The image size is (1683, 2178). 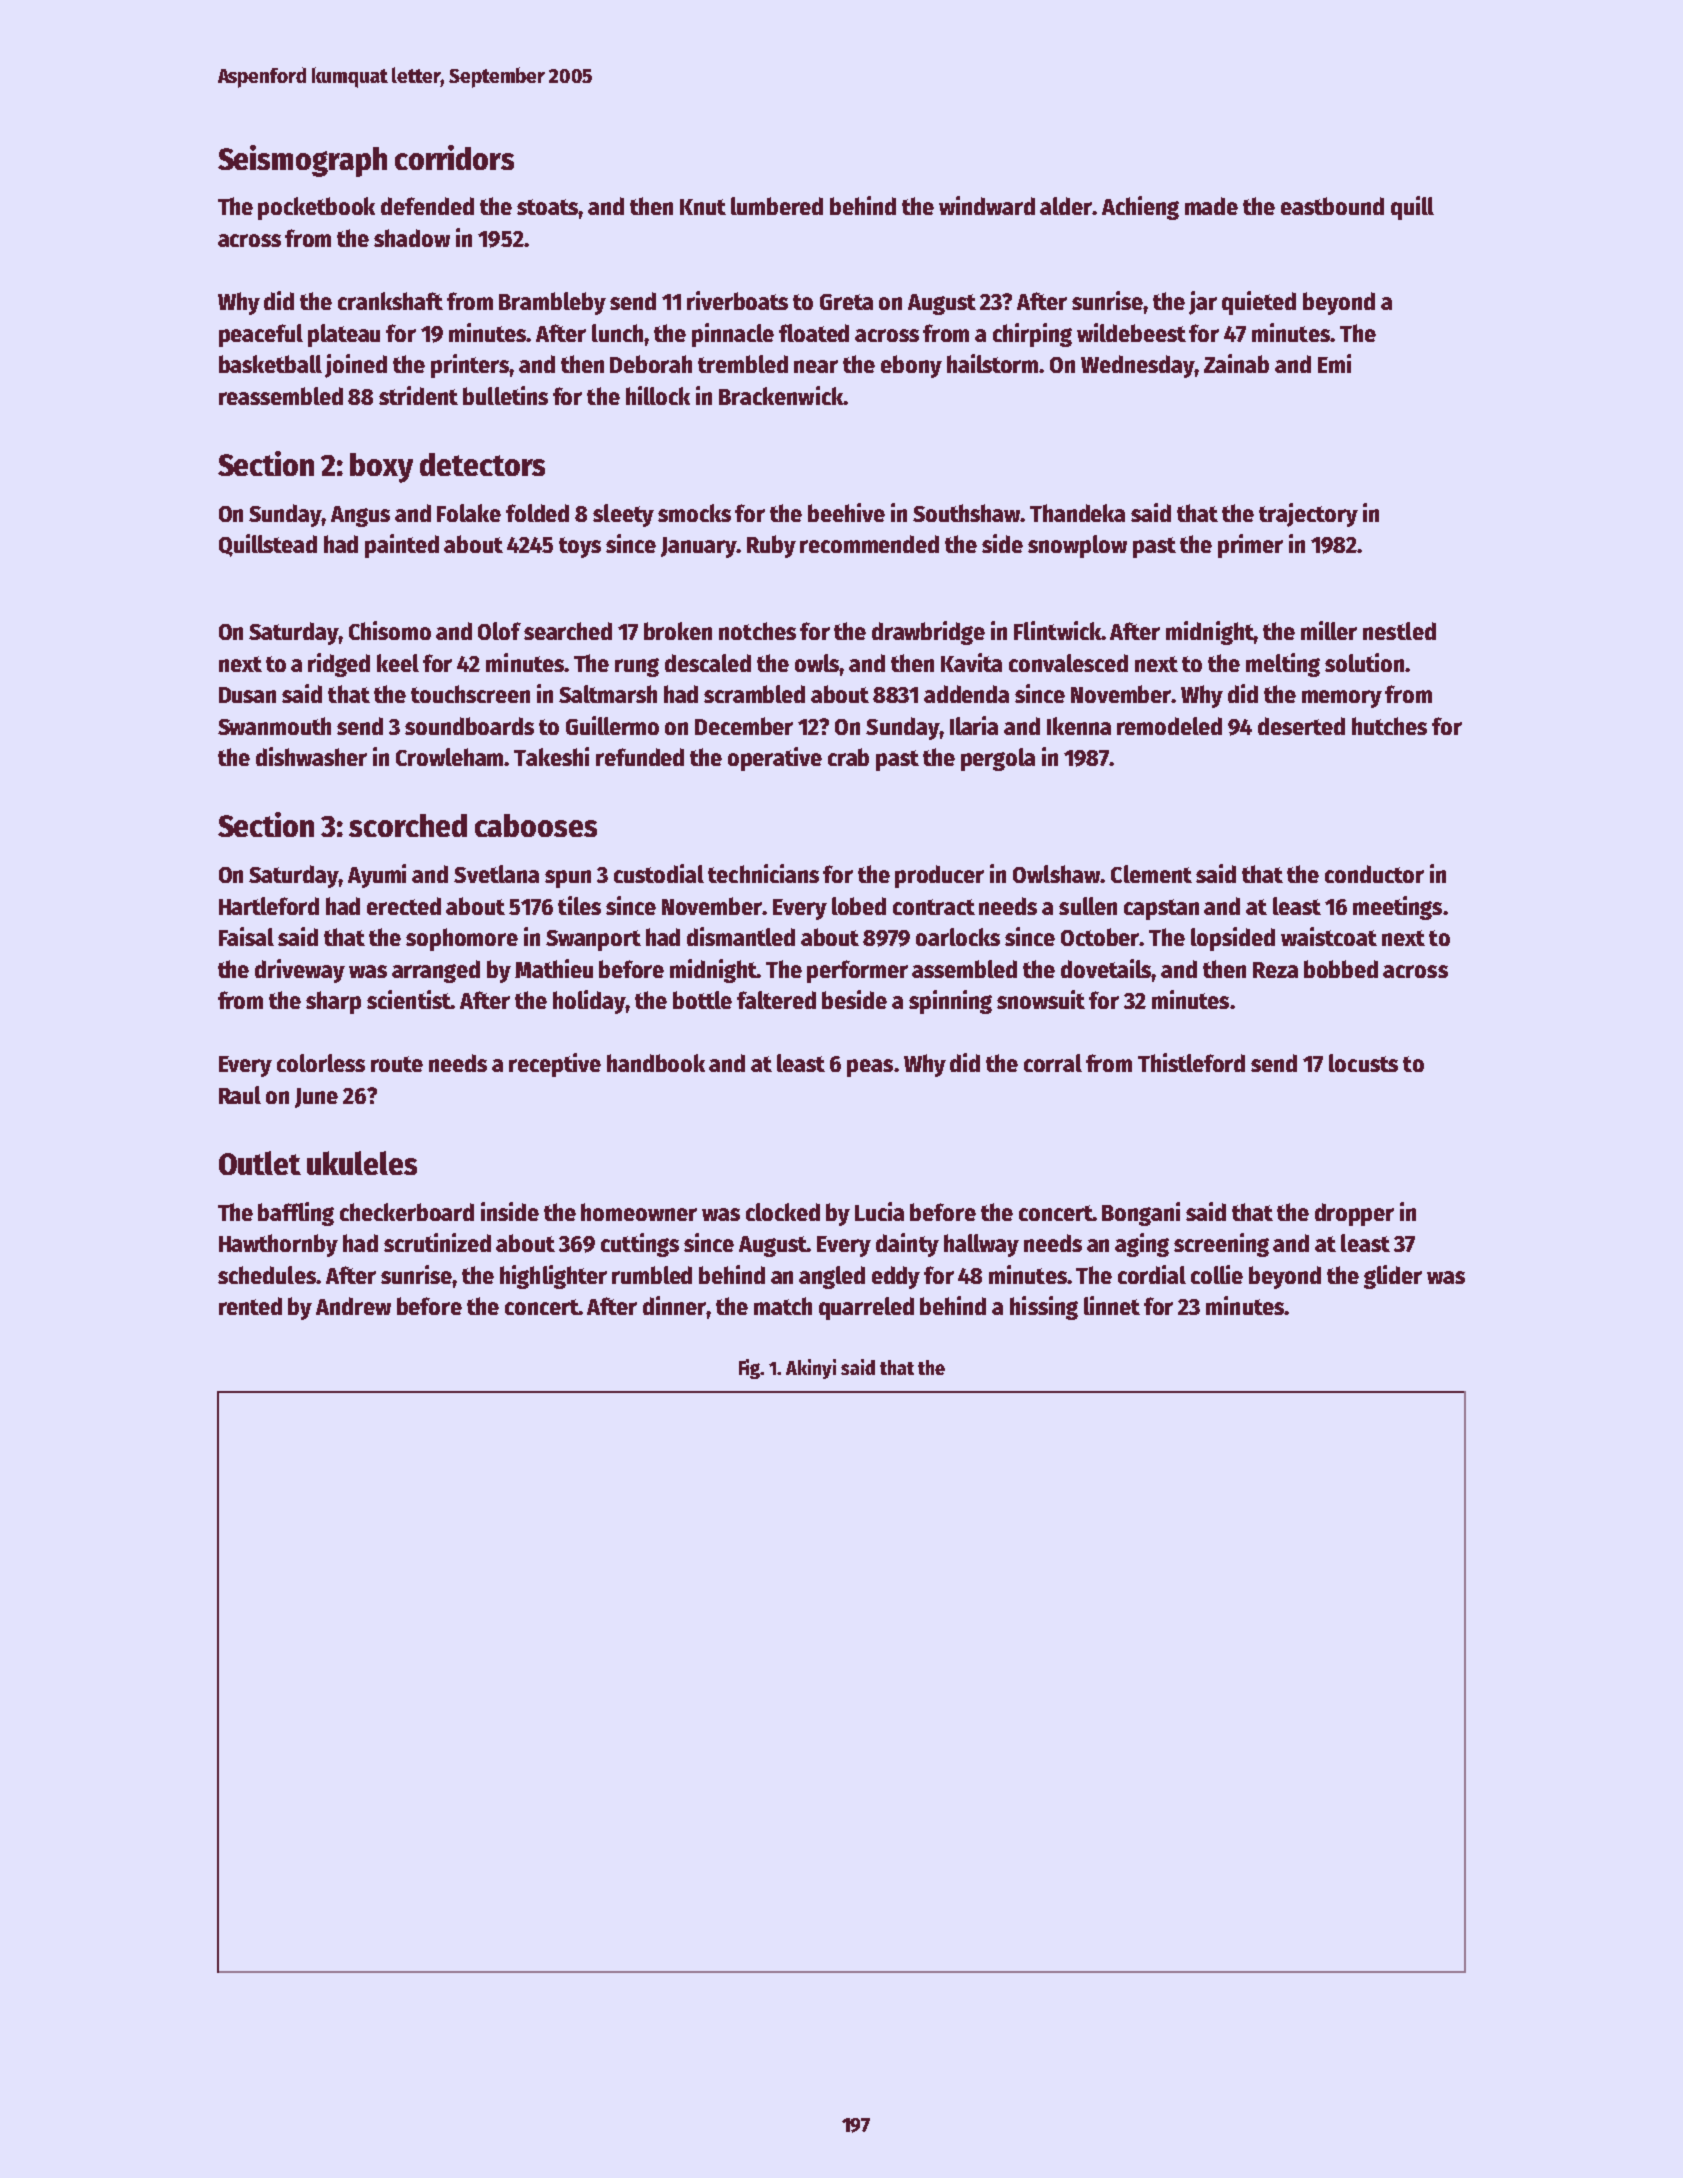 What do you see at coordinates (462, 939) in the document?
I see `sophomore` at bounding box center [462, 939].
